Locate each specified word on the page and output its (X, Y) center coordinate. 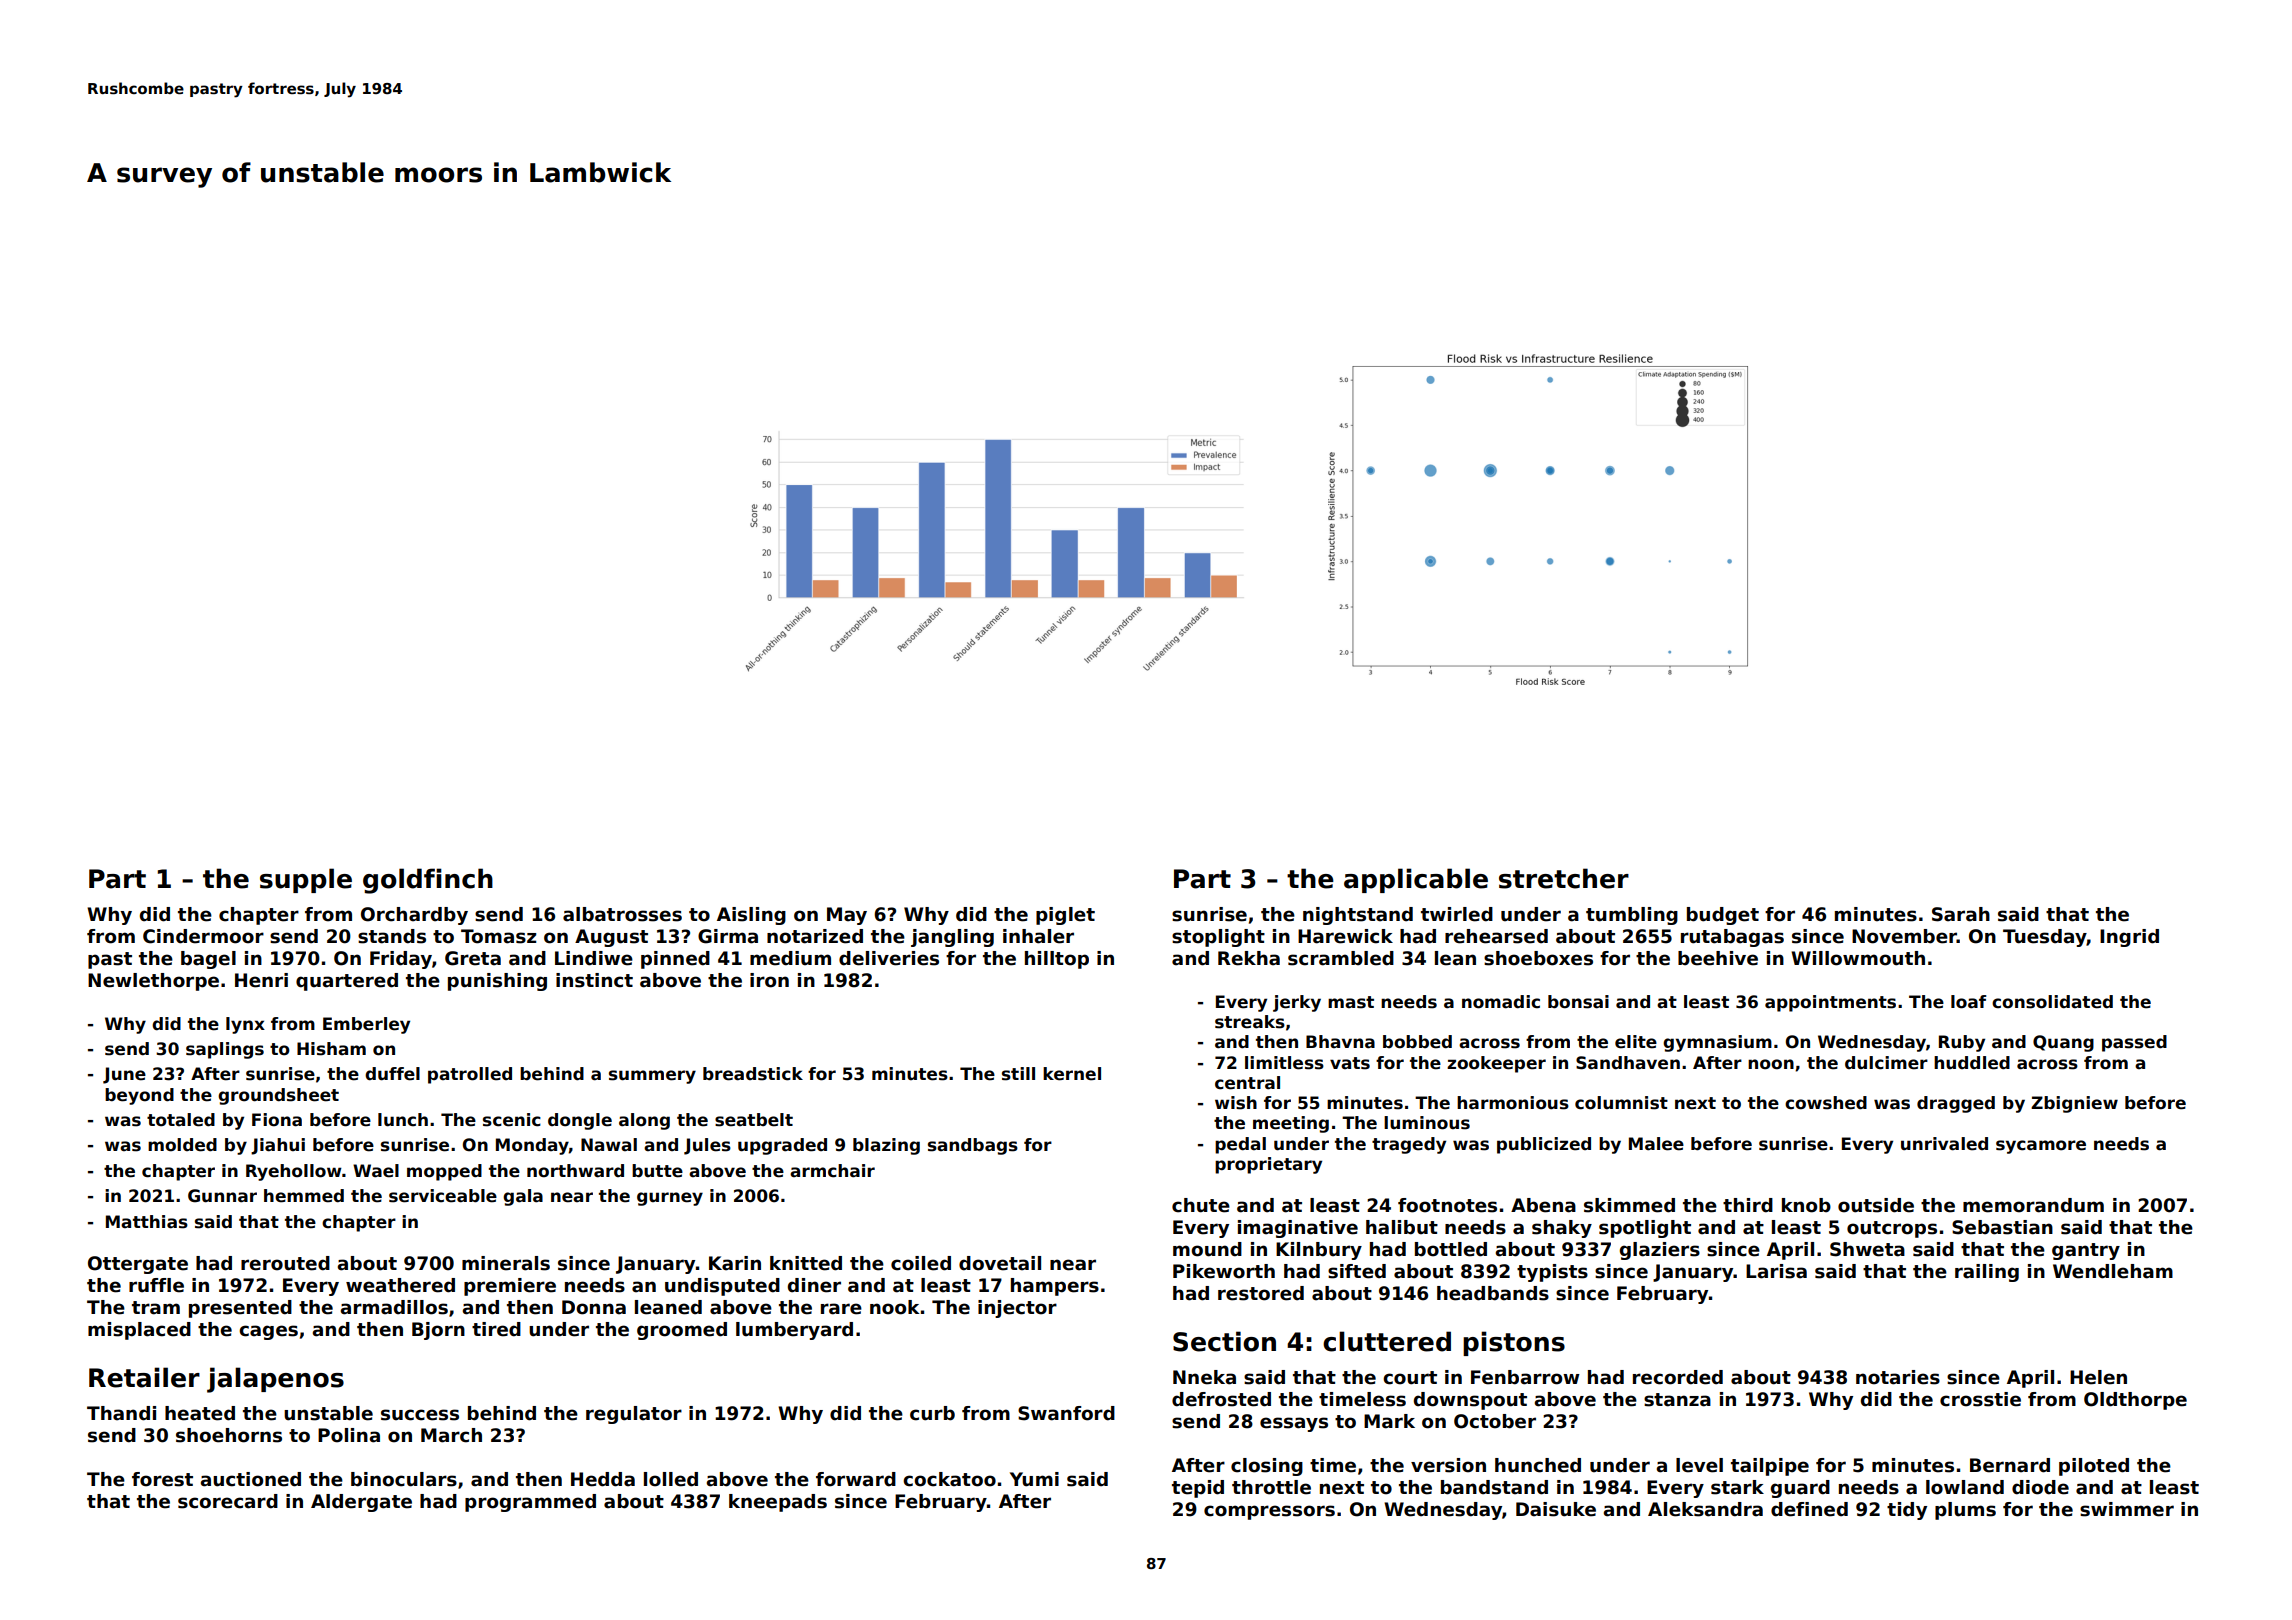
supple (306, 880)
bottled (1451, 1249)
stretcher (1564, 878)
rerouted (285, 1263)
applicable (1416, 880)
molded (182, 1145)
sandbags (973, 1146)
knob (1806, 1205)
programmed (530, 1503)
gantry (2086, 1251)
